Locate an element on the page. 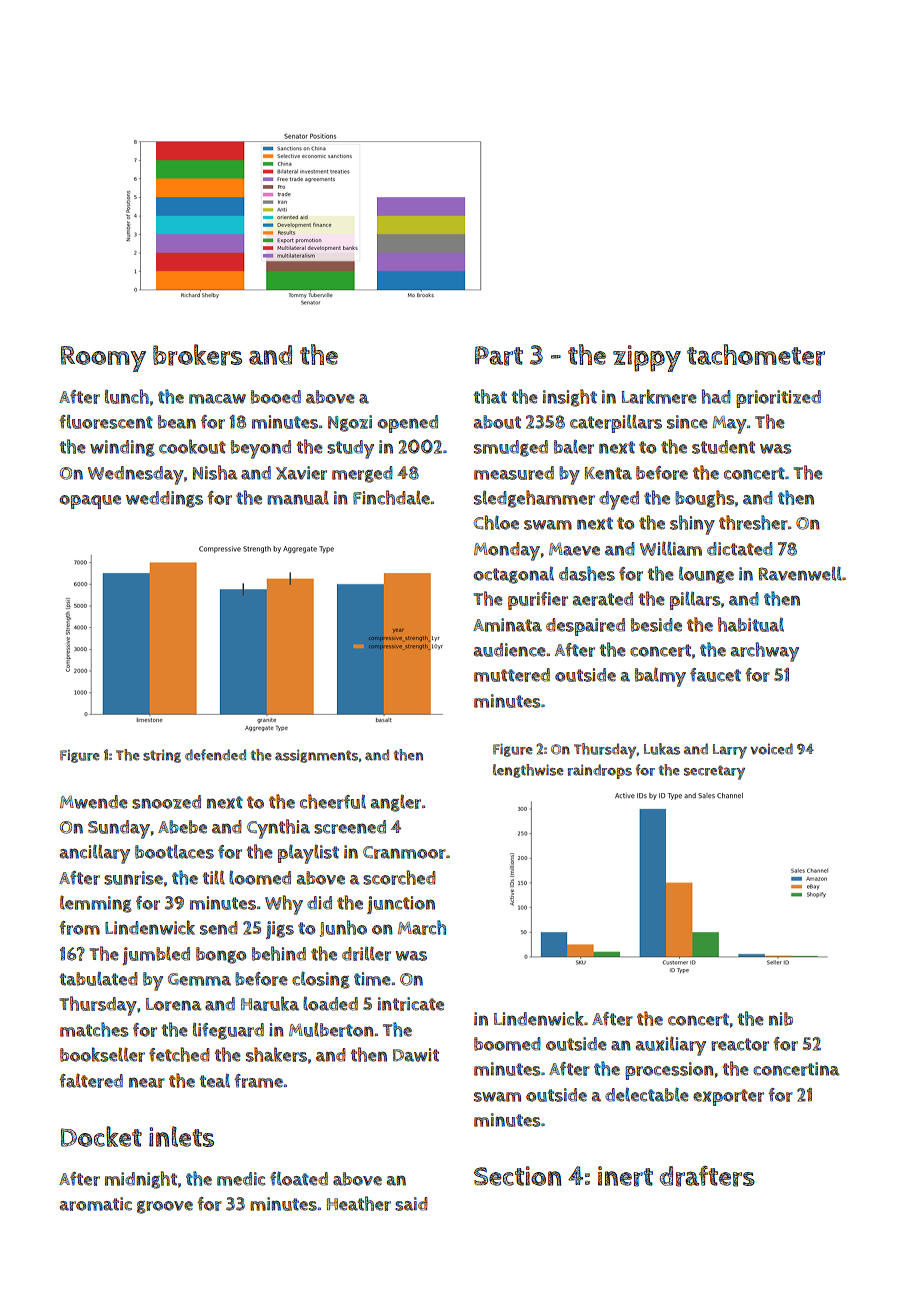 This image has width=924, height=1308. archway is located at coordinates (765, 652).
